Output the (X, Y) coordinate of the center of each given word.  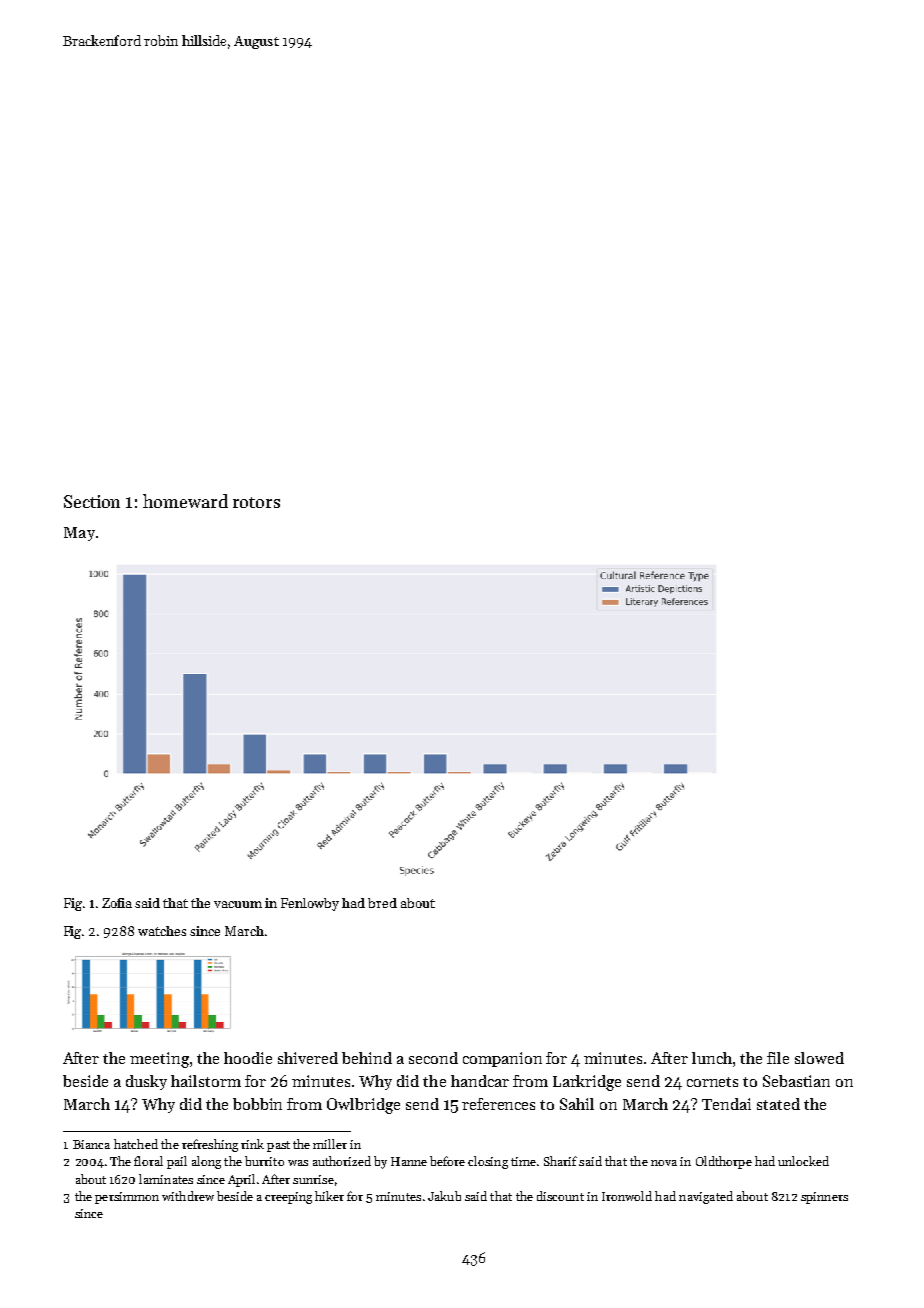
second (433, 1058)
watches (162, 931)
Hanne (409, 1161)
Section (92, 501)
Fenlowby (310, 904)
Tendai (726, 1104)
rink (252, 1144)
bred (382, 903)
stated (778, 1104)
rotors (256, 502)
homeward (185, 501)
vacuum (238, 904)
